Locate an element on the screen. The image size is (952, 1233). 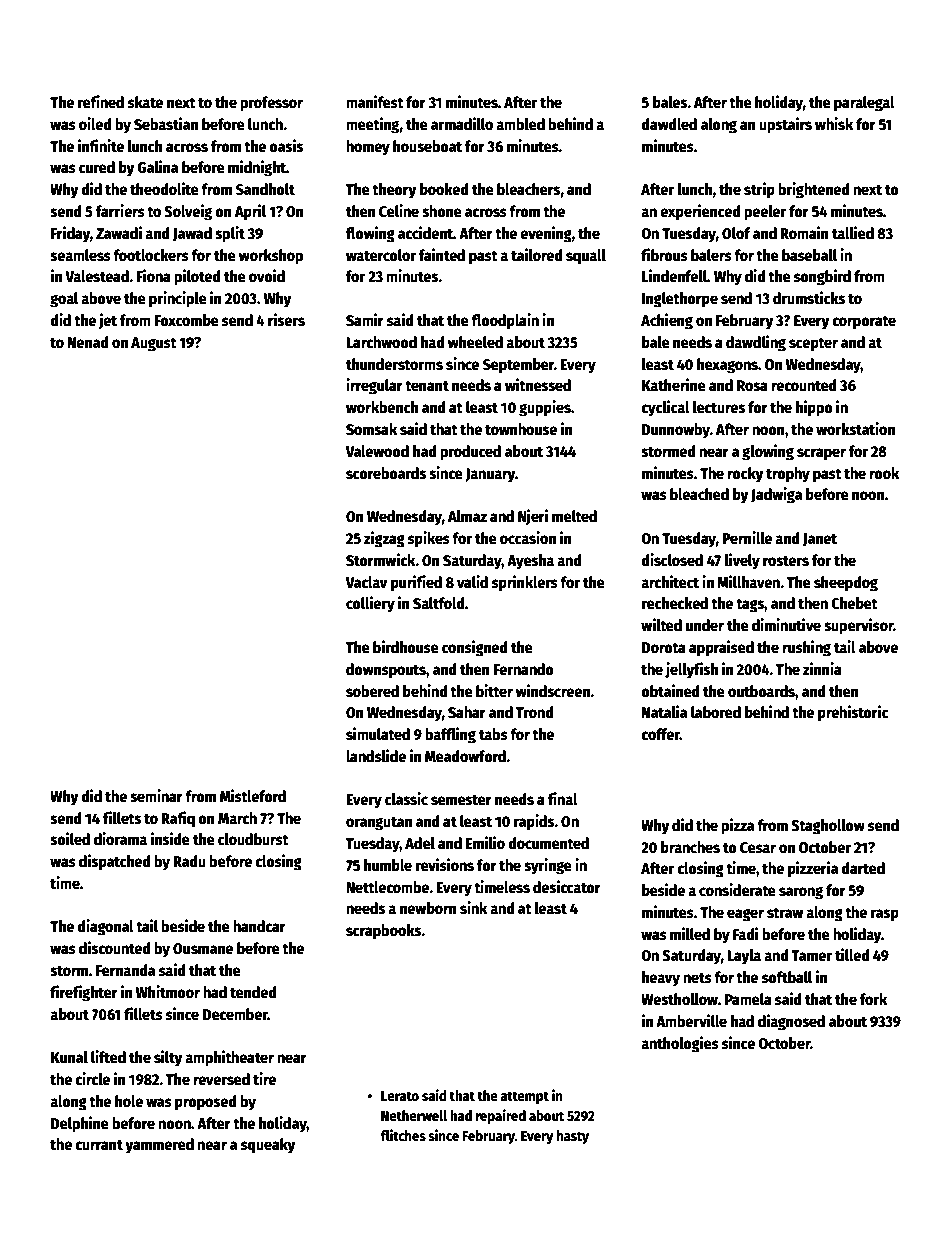
bitter is located at coordinates (494, 690).
